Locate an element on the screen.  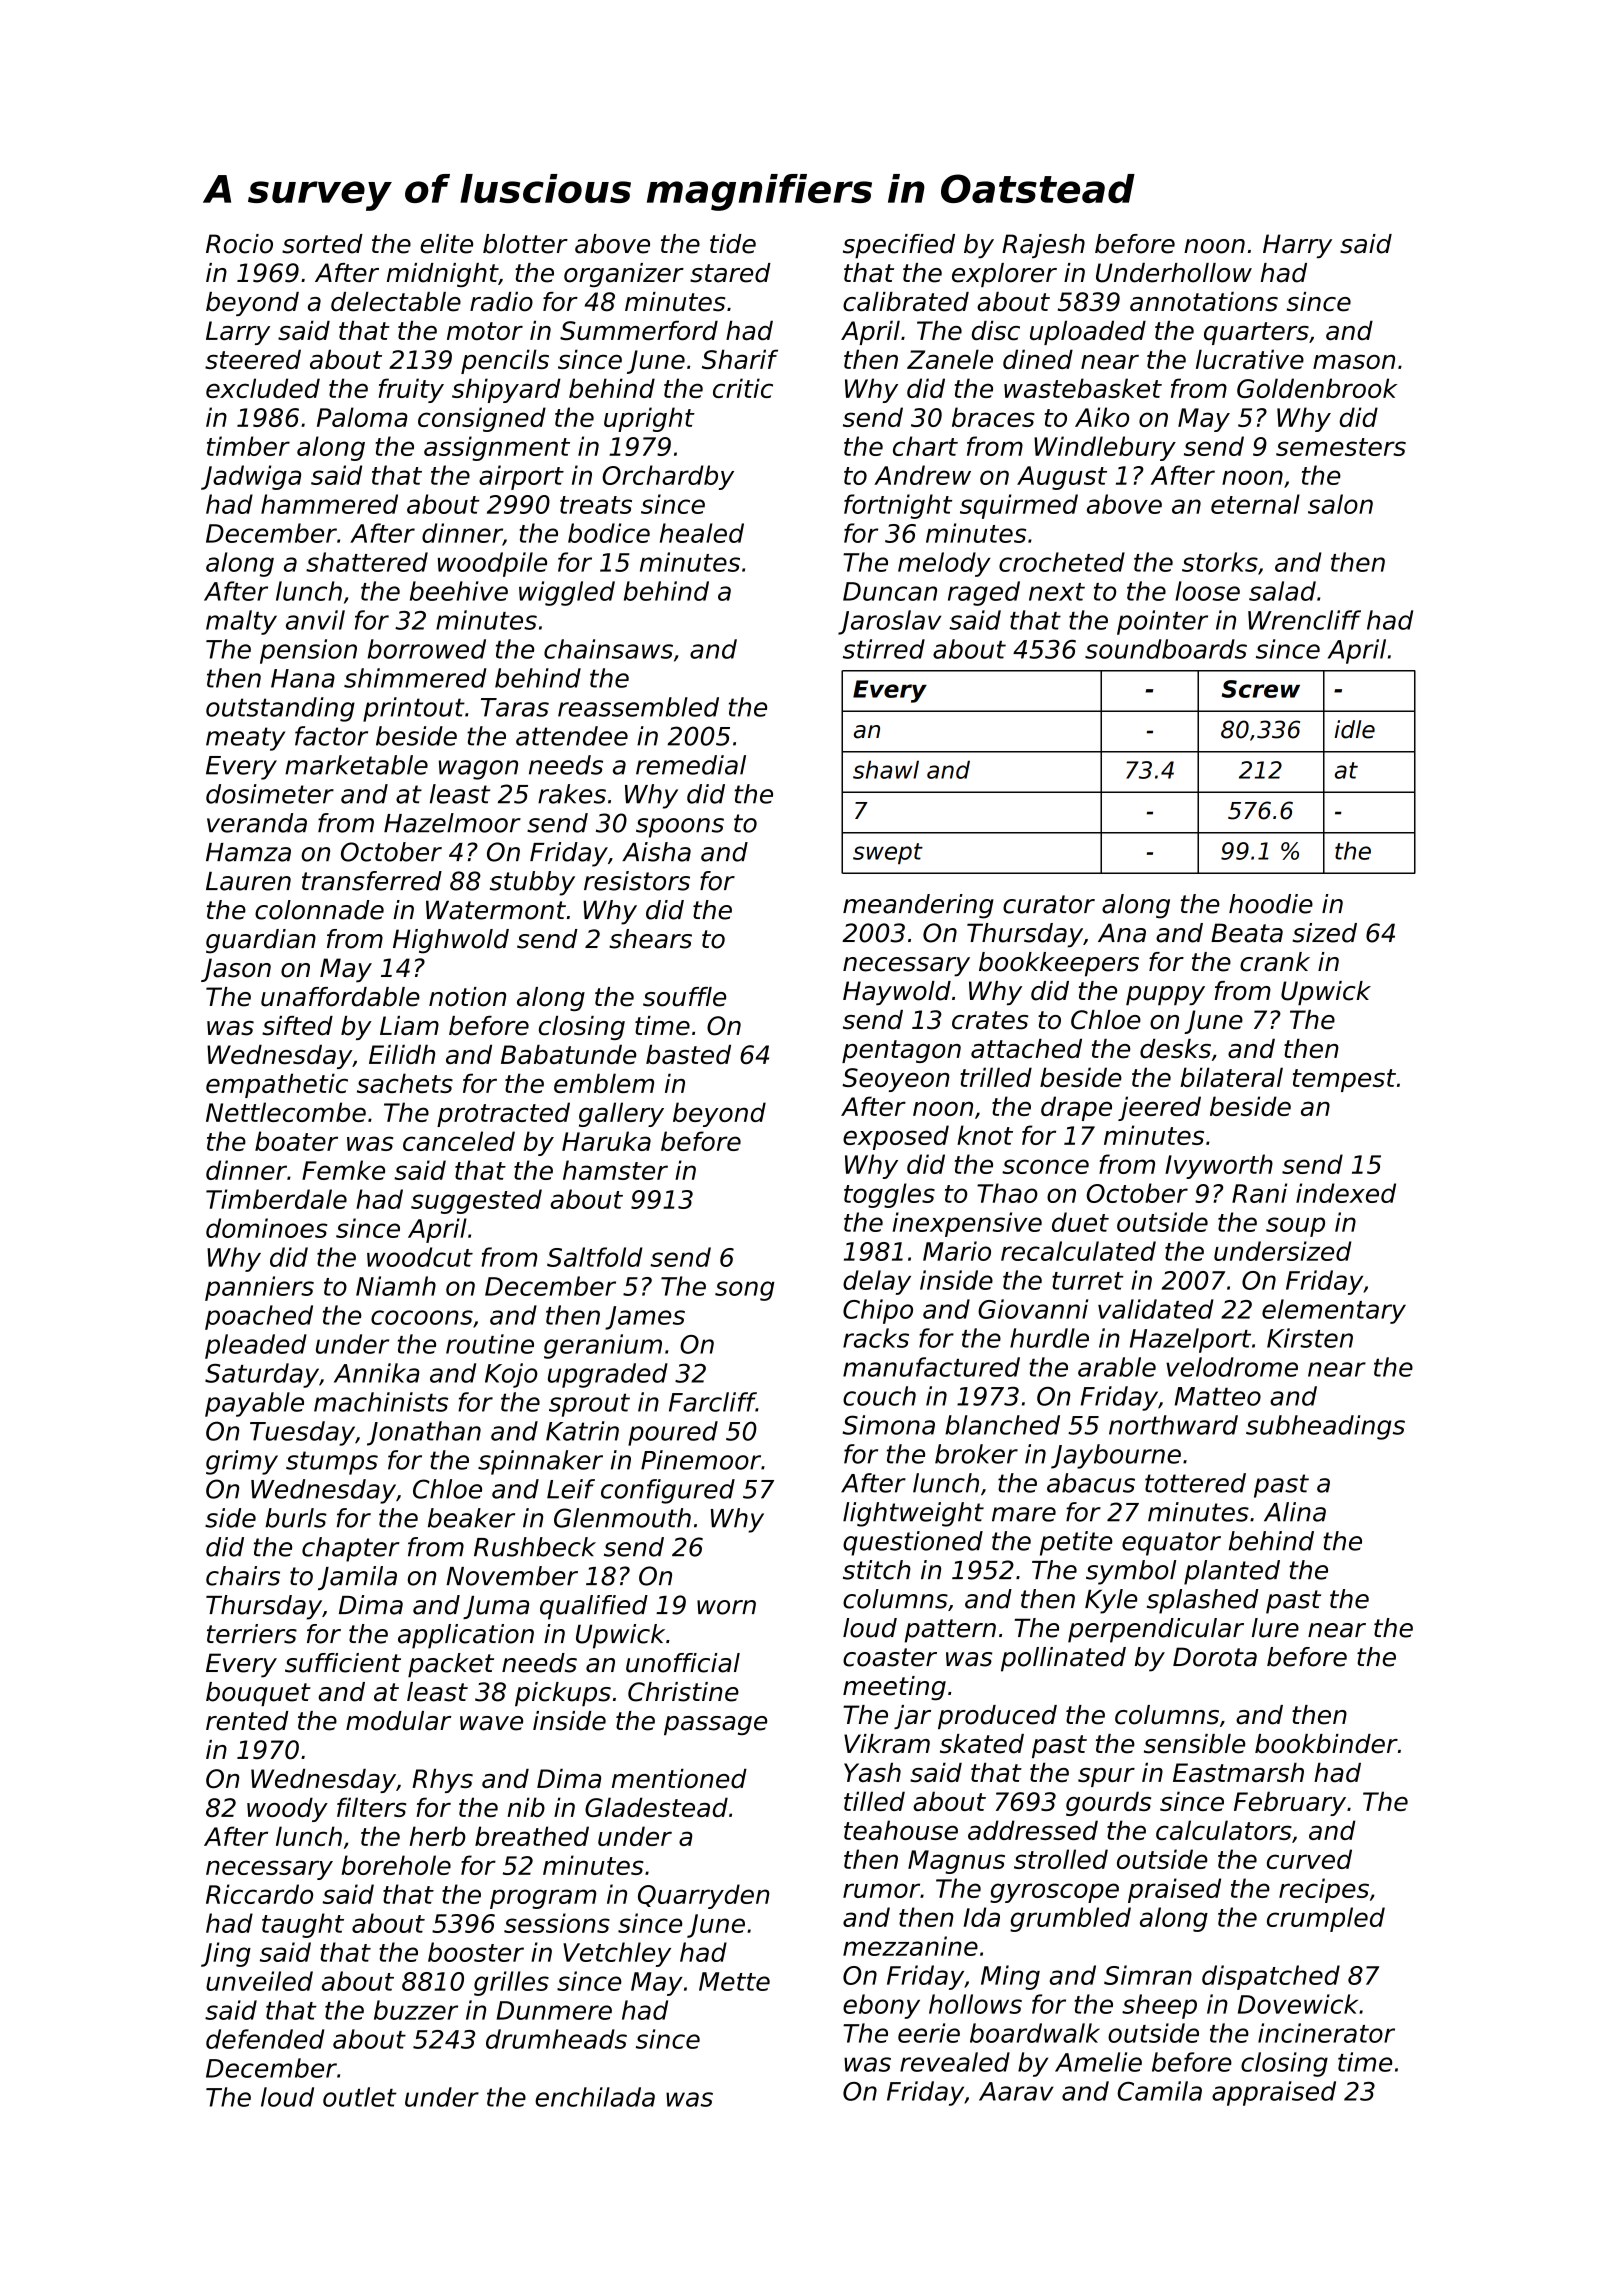
pointer is located at coordinates (1162, 622).
